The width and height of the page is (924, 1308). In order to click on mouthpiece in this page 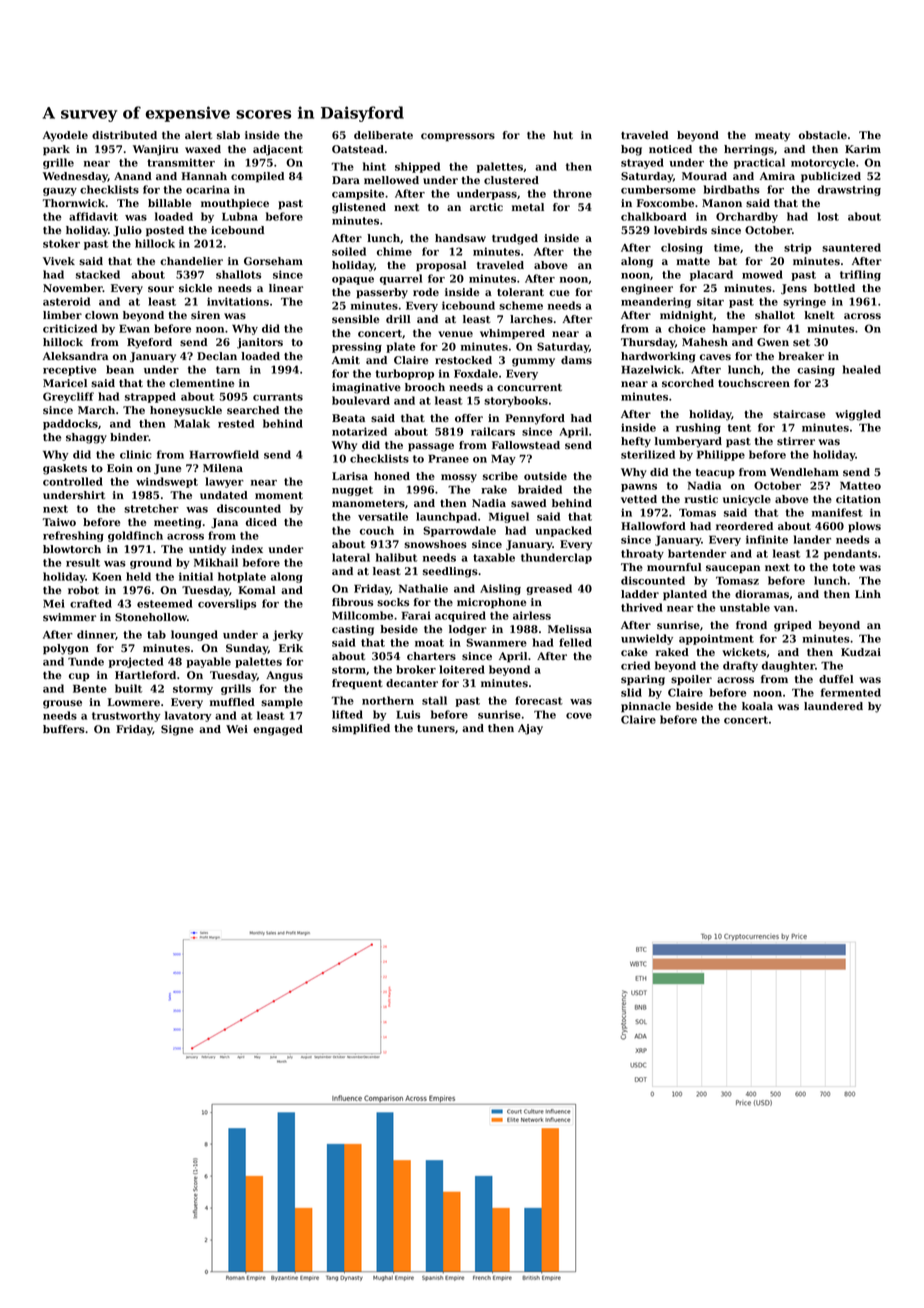, I will do `click(235, 204)`.
